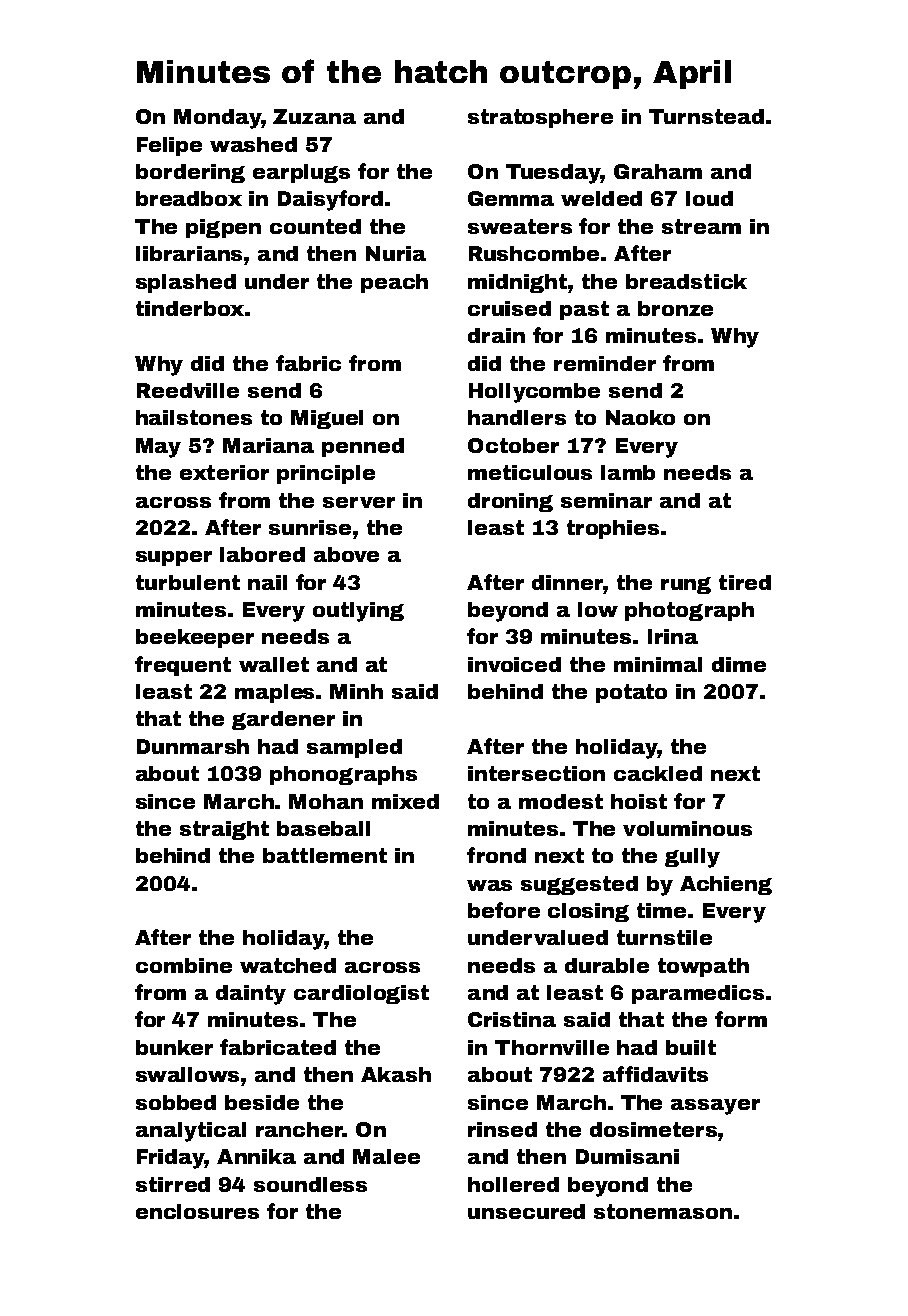 This image has width=908, height=1316. Describe the element at coordinates (658, 664) in the image. I see `minimal` at that location.
